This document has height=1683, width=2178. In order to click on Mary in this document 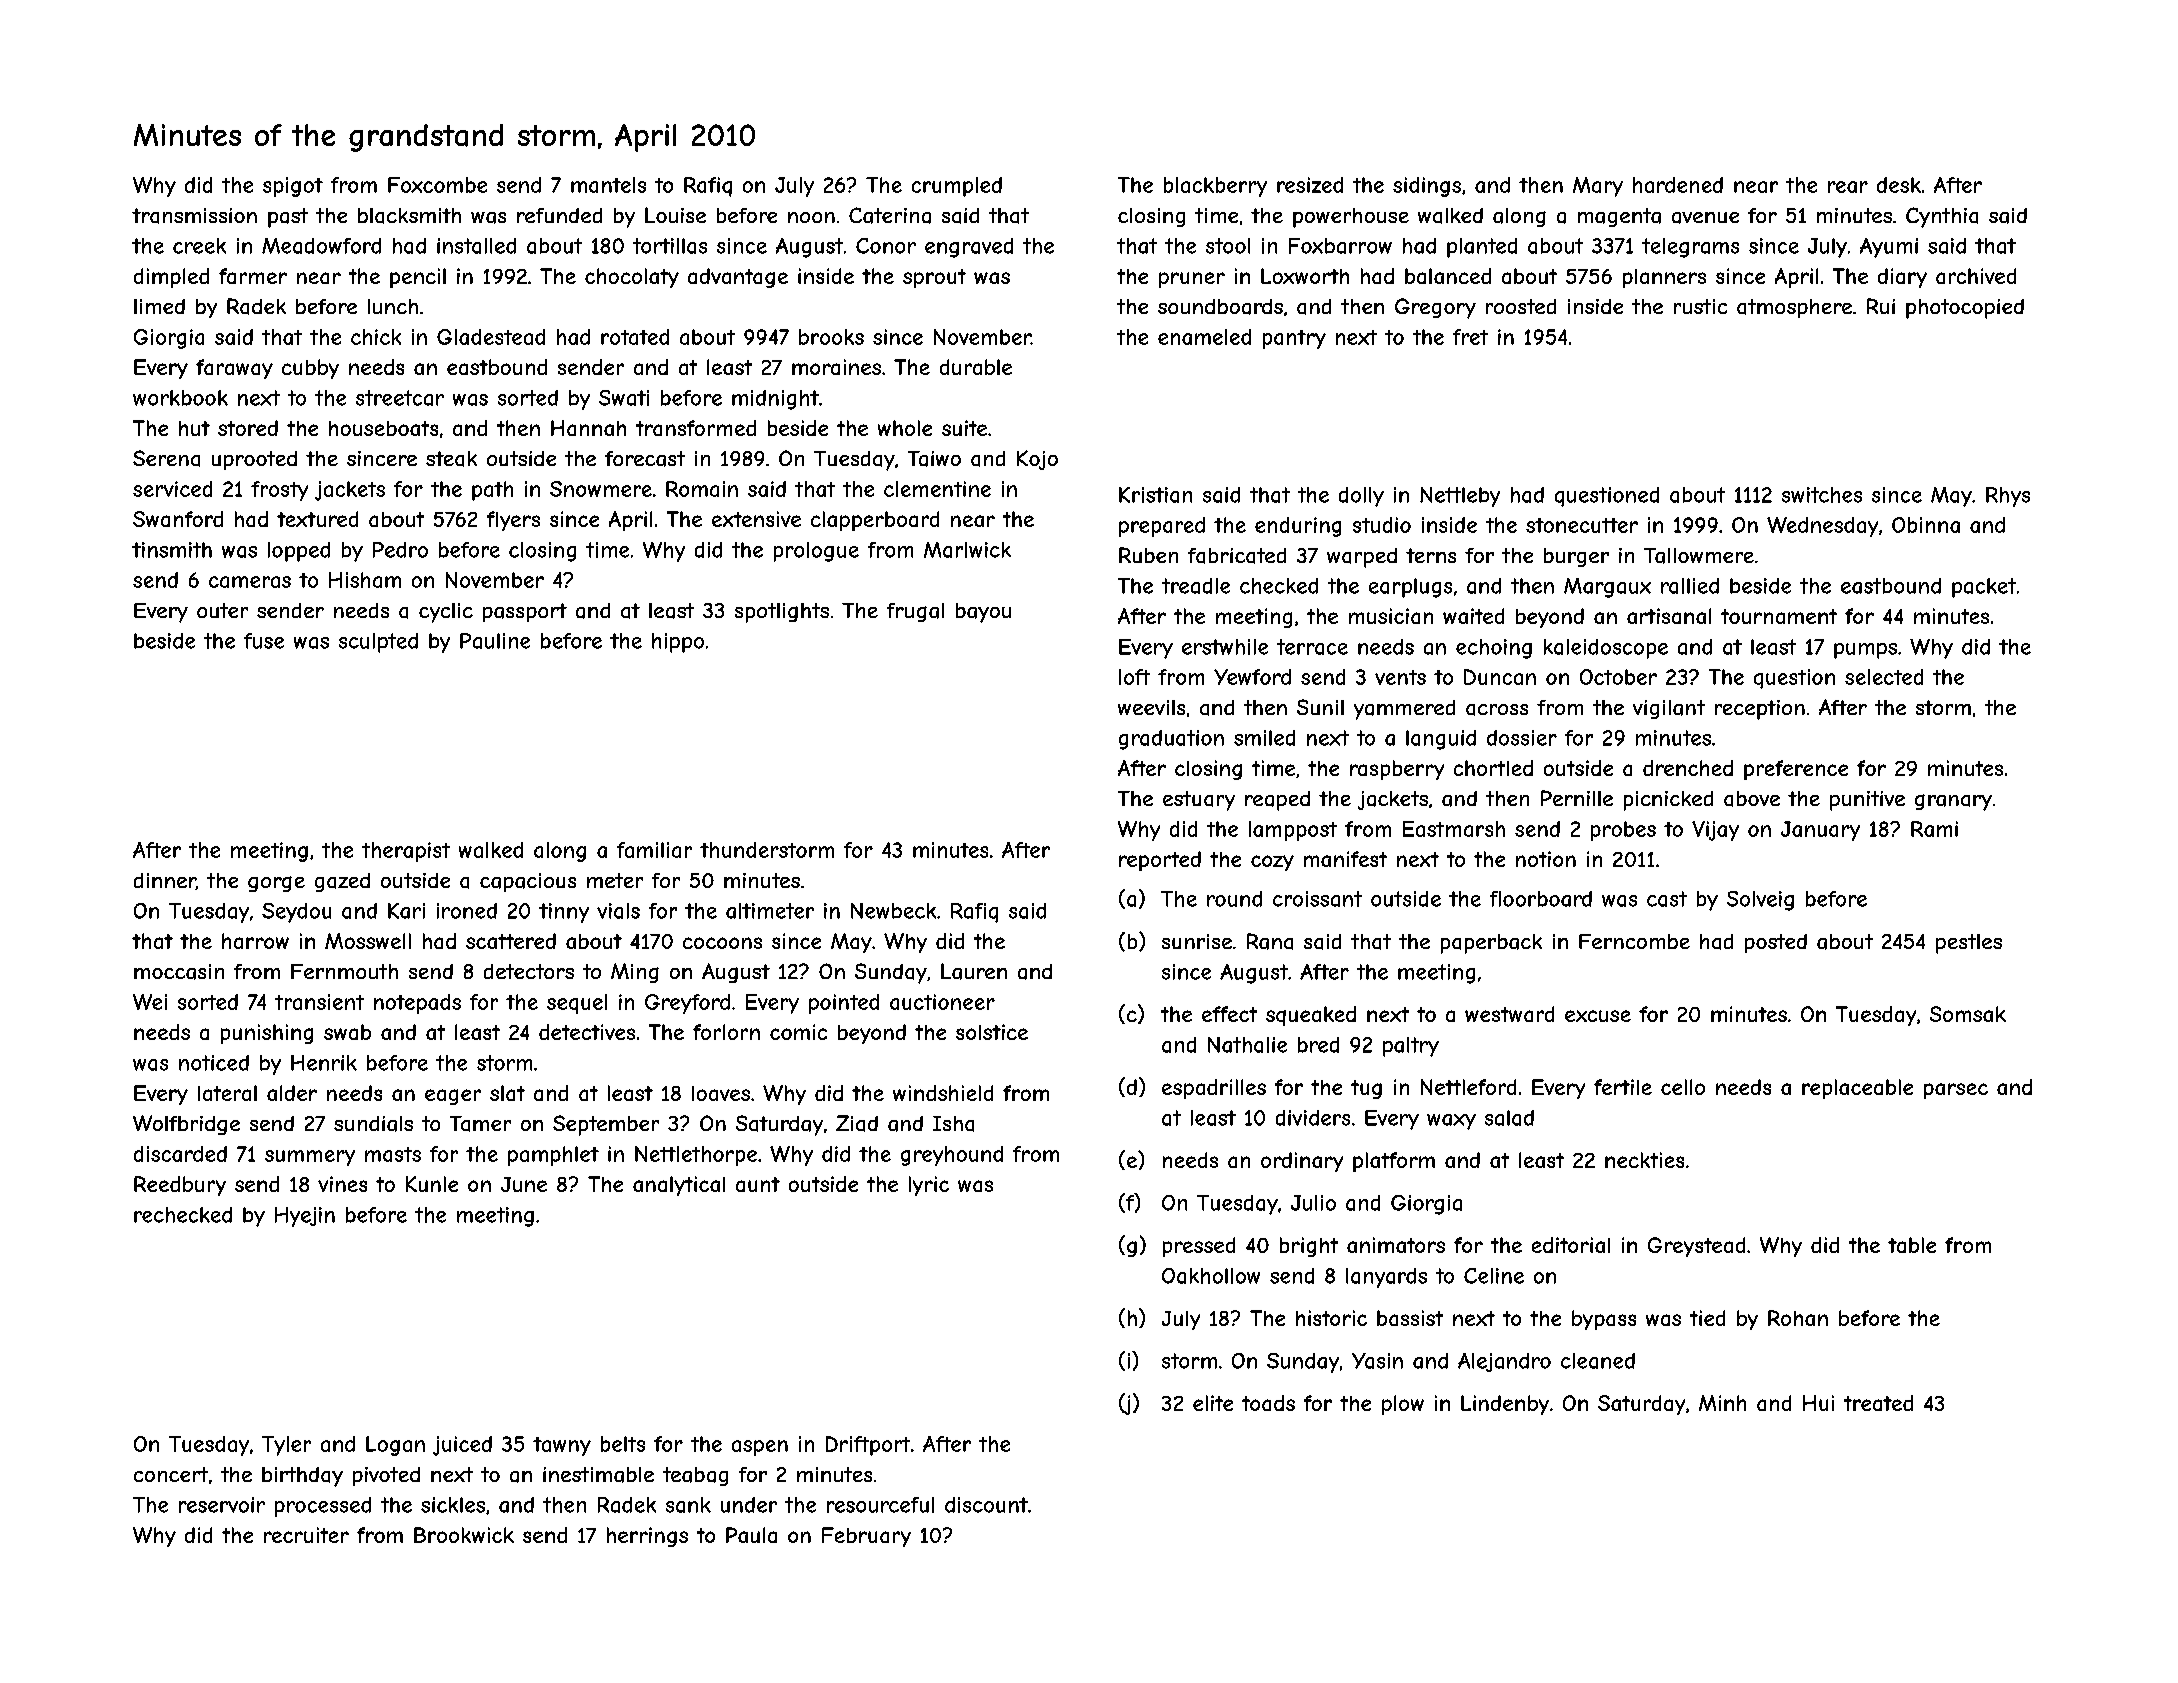, I will do `click(1598, 187)`.
